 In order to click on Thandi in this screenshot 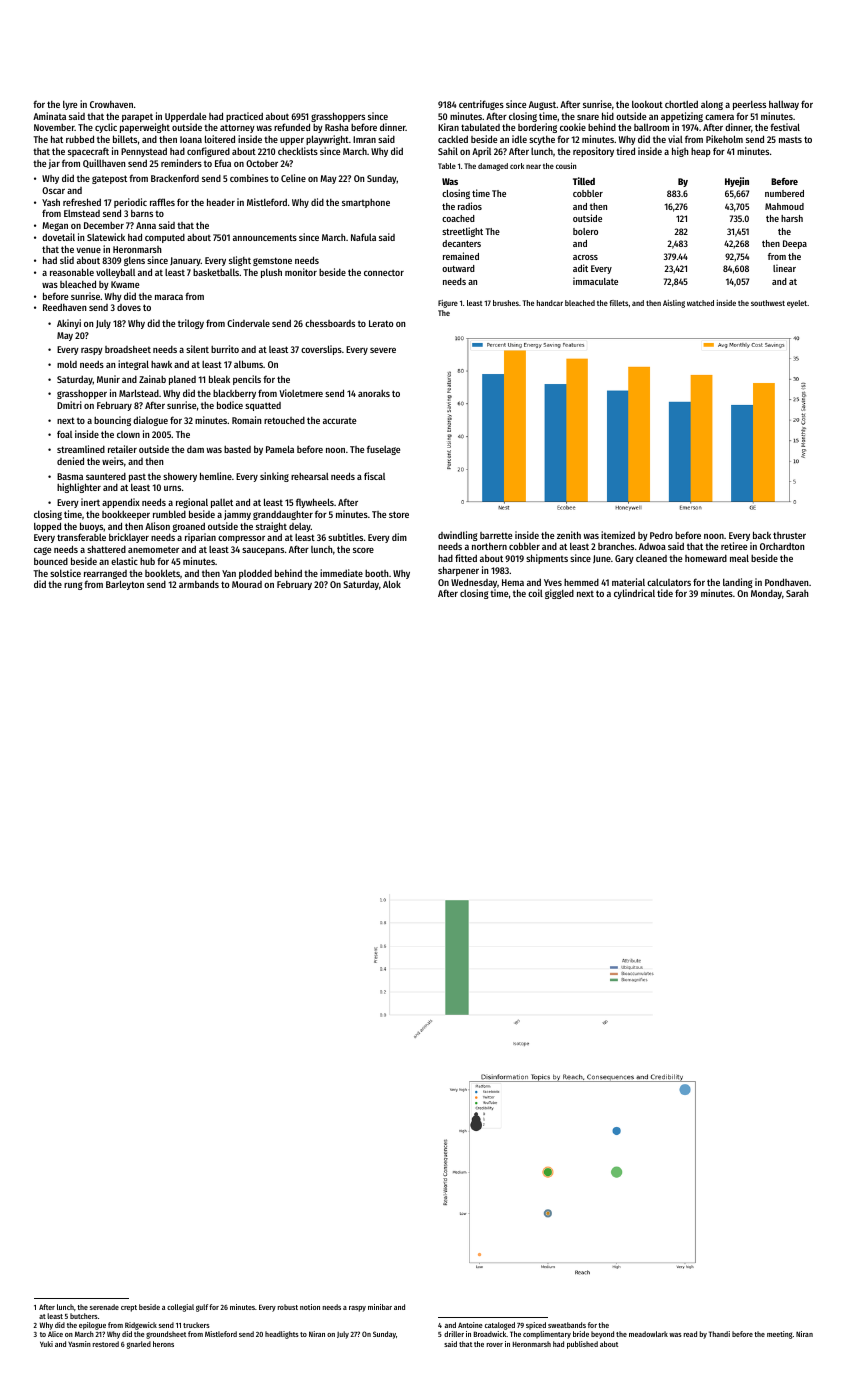, I will do `click(719, 1334)`.
